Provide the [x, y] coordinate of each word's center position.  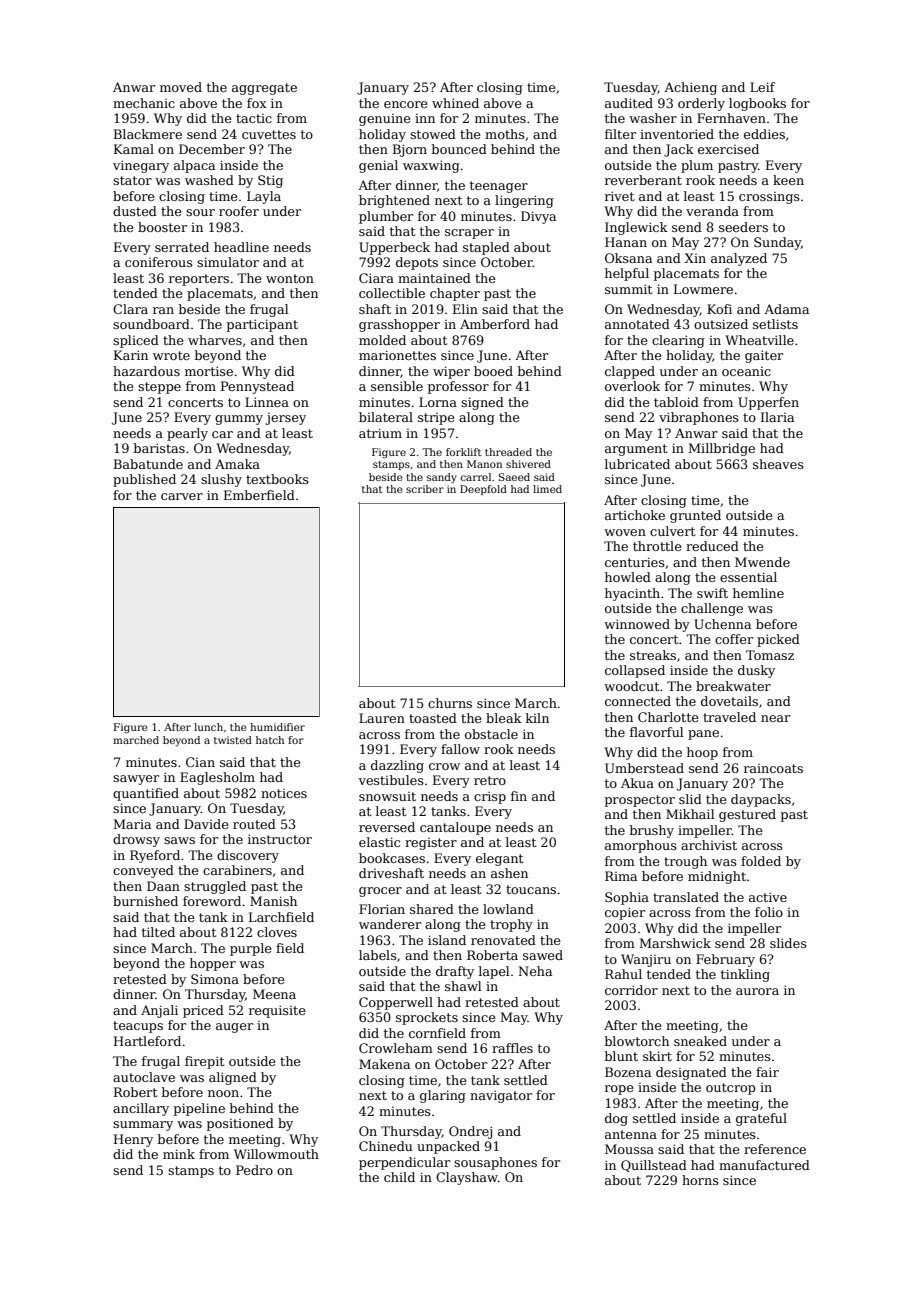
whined [455, 103]
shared [432, 909]
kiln [537, 718]
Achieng [690, 88]
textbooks [277, 479]
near [775, 718]
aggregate [264, 89]
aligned [233, 1078]
